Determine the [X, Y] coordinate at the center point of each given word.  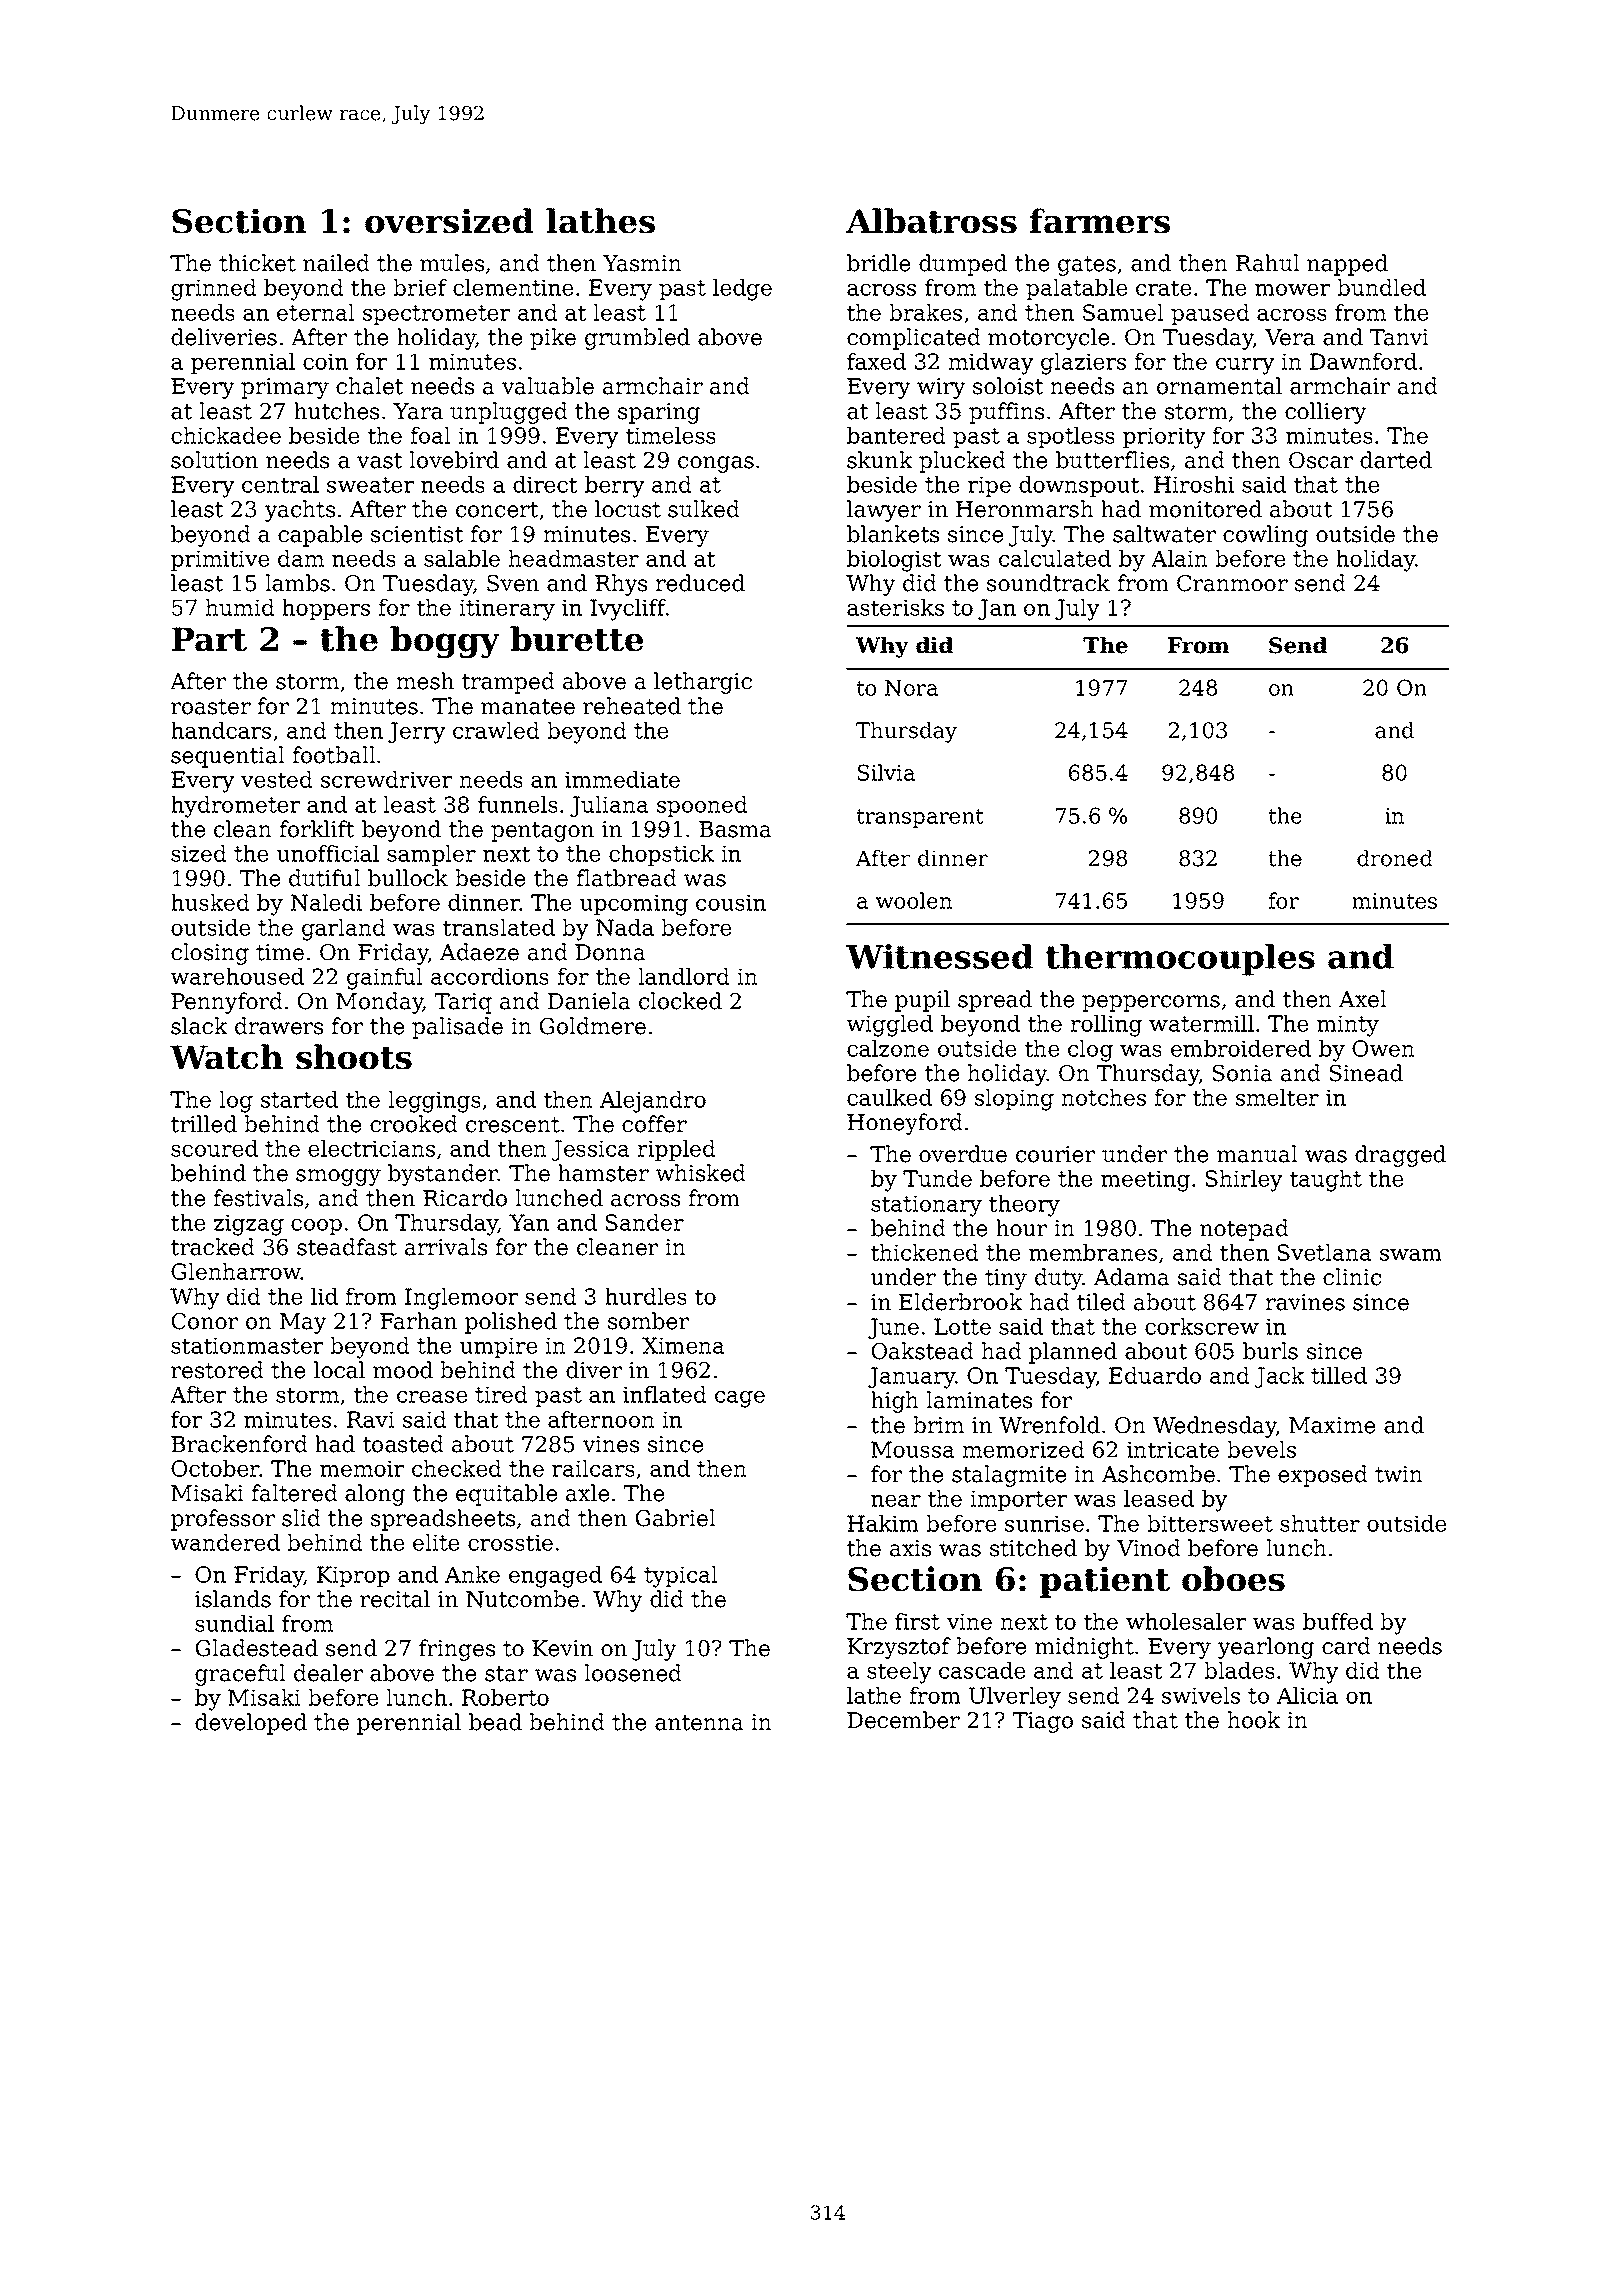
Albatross [931, 221]
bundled [1381, 287]
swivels [1201, 1695]
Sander [645, 1222]
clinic [1352, 1277]
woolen [914, 900]
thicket [257, 263]
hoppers [326, 609]
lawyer [884, 511]
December [903, 1720]
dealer [328, 1673]
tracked [213, 1247]
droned [1395, 858]
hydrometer [235, 807]
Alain [1179, 558]
